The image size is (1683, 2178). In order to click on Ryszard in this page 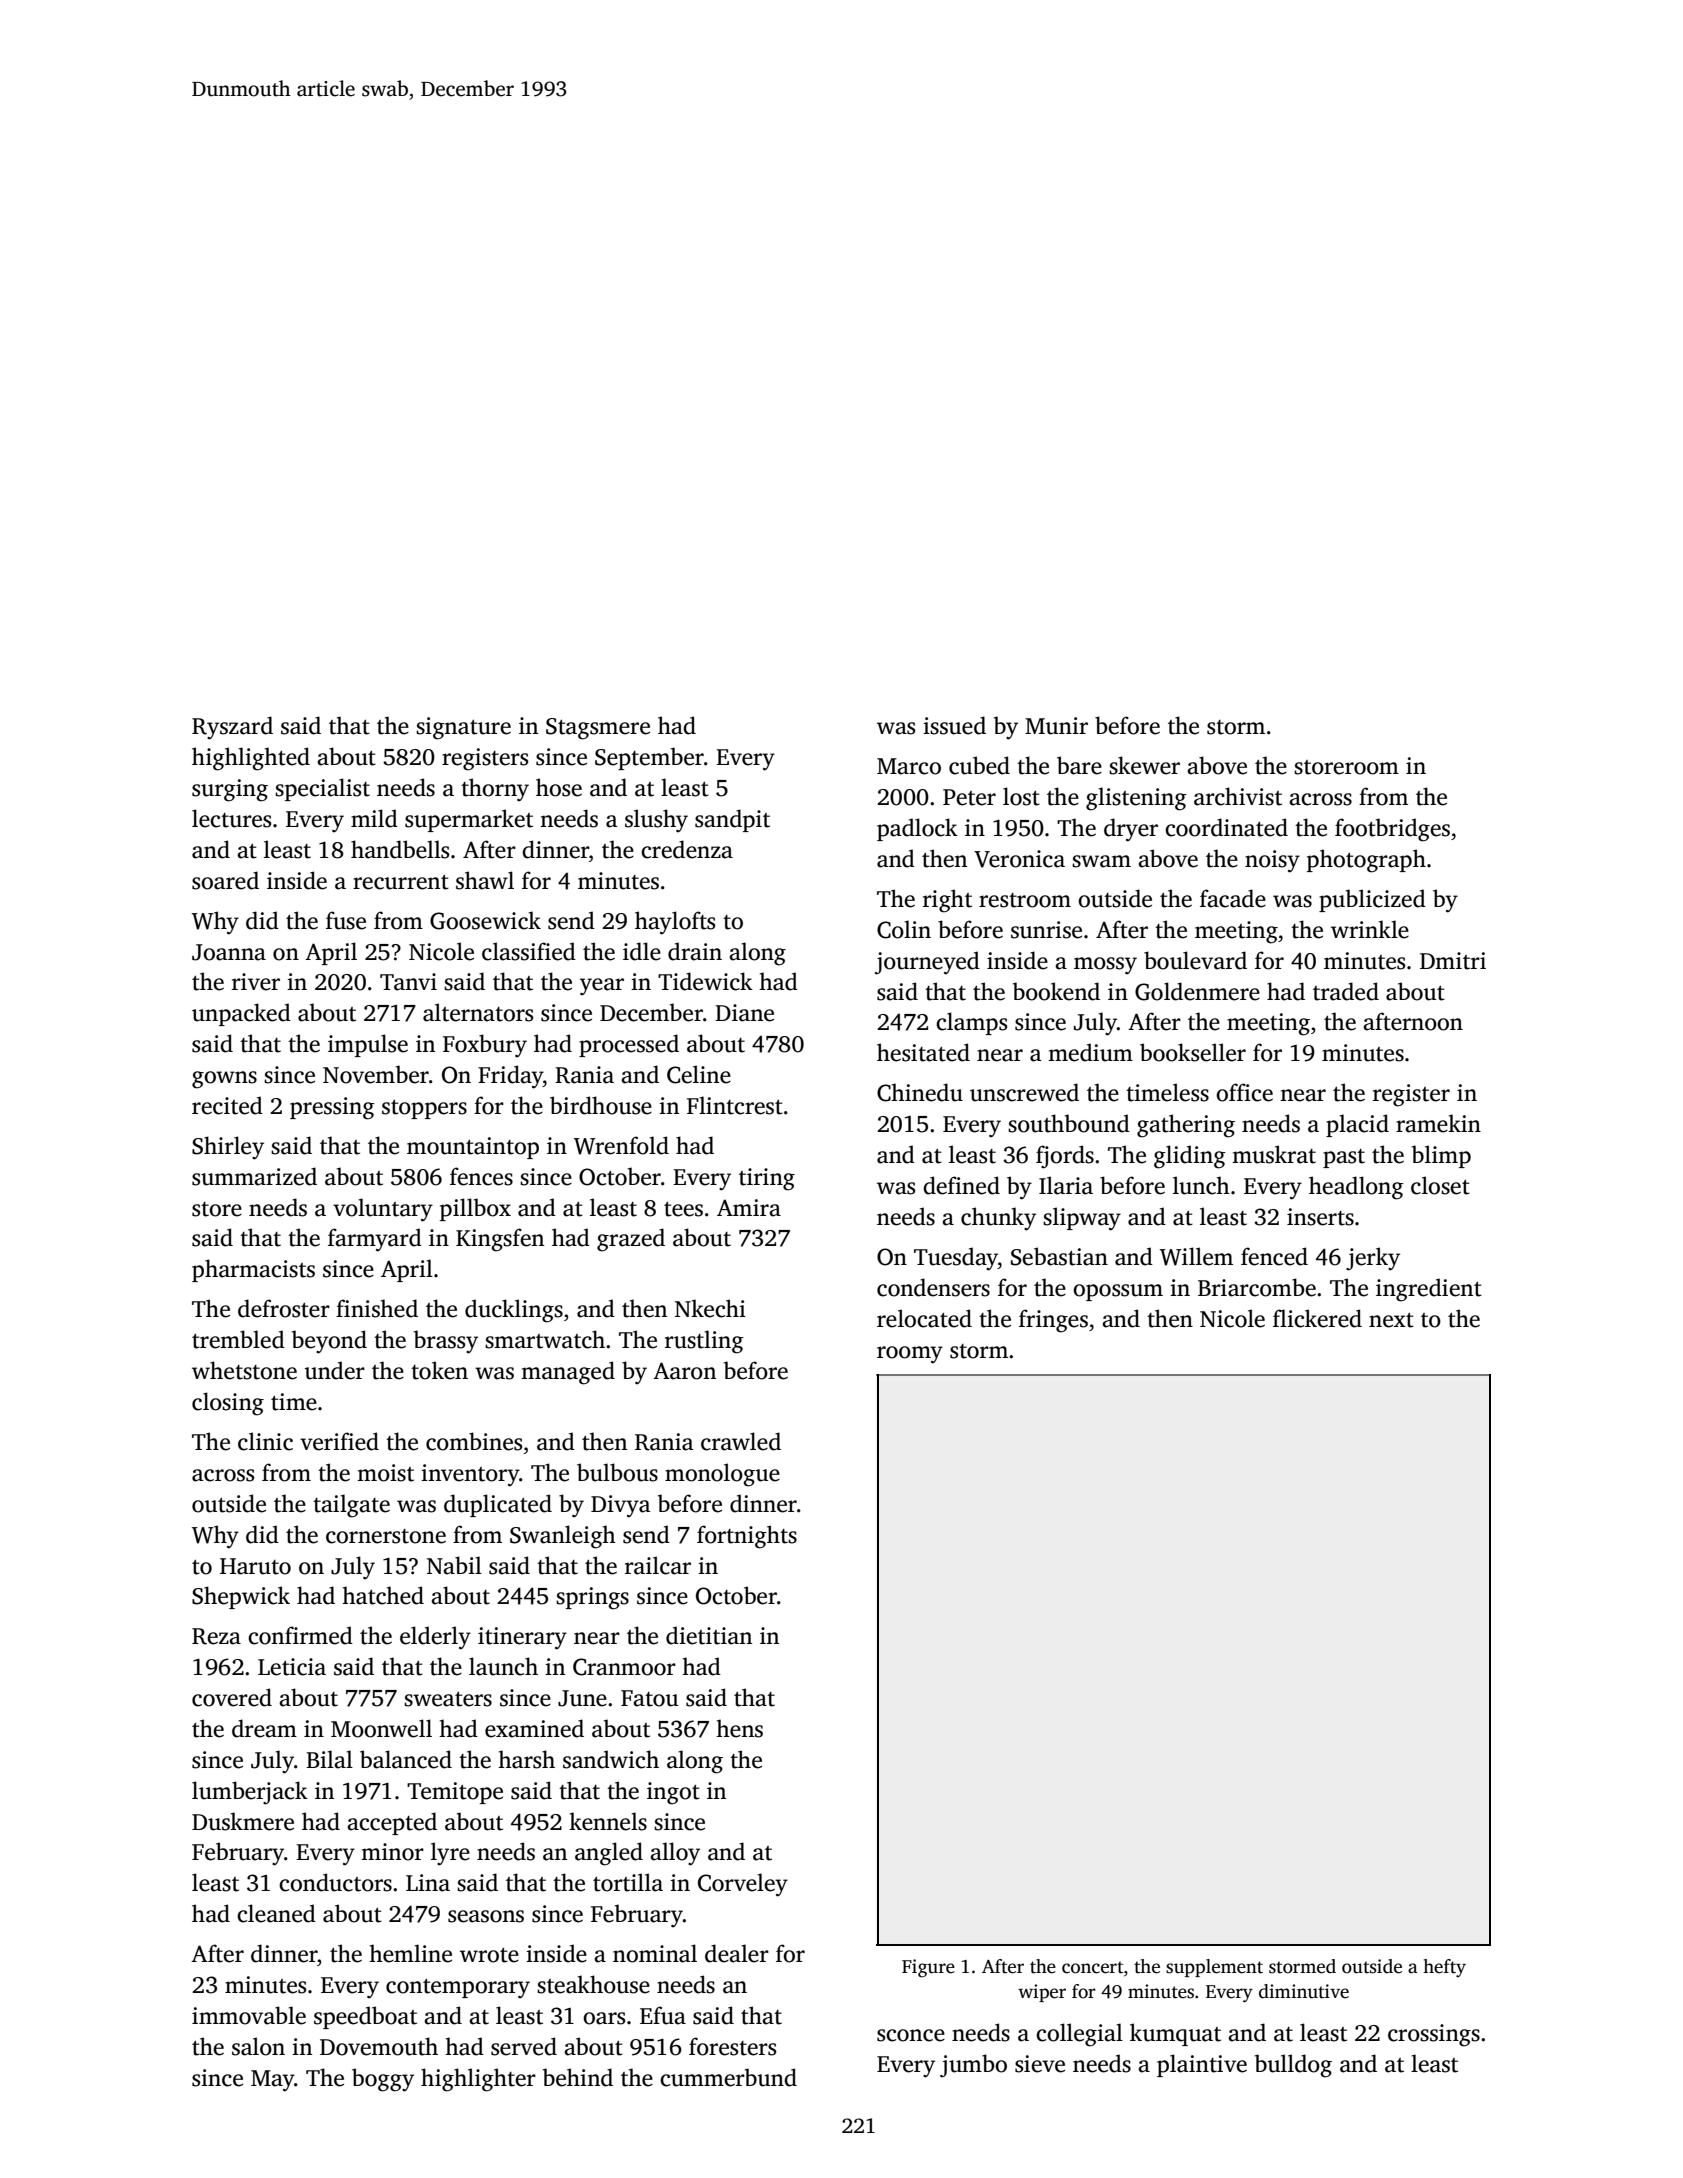, I will do `click(232, 728)`.
